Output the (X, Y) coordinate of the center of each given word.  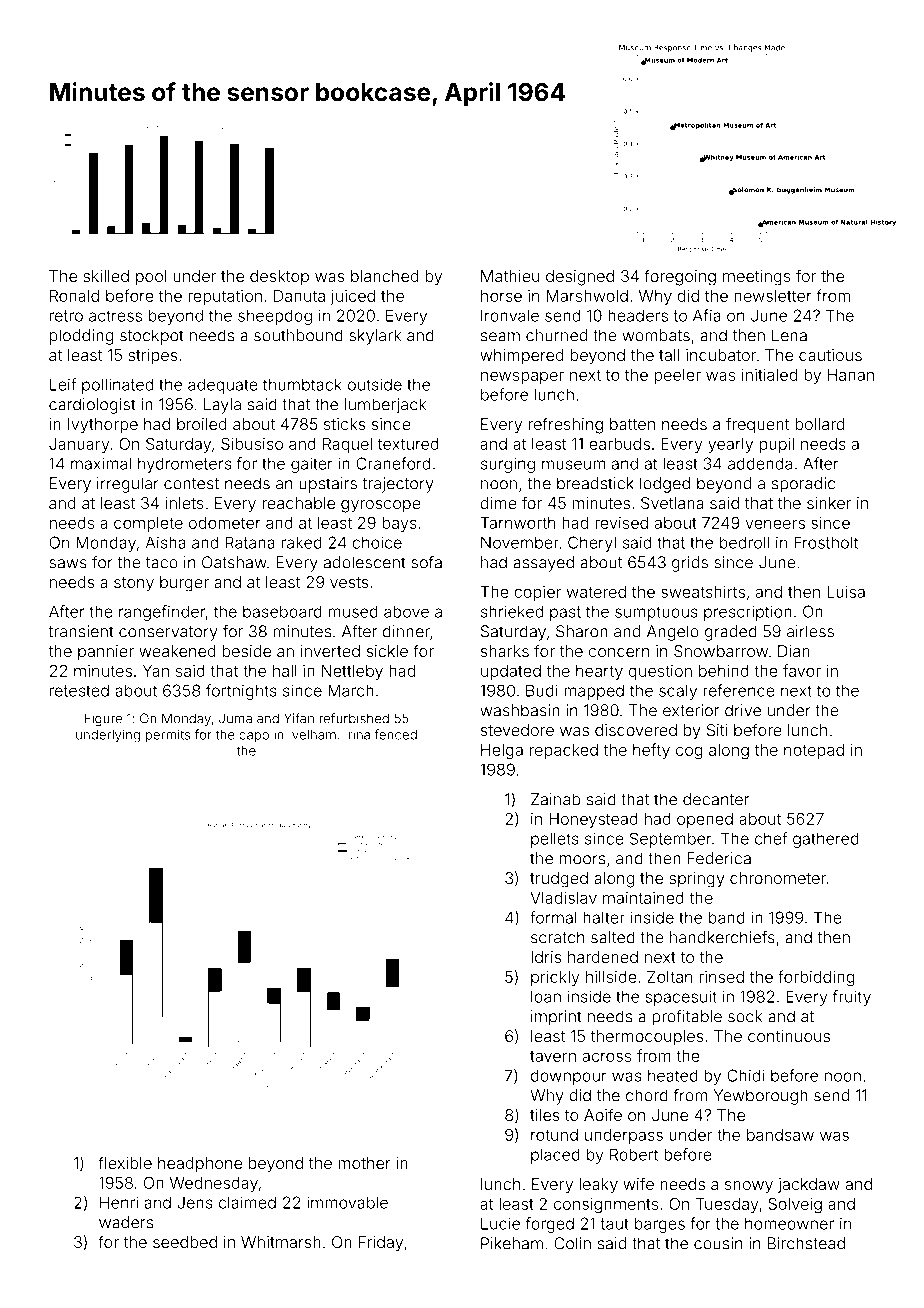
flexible (125, 1162)
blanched (385, 276)
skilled (106, 276)
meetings (757, 278)
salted (613, 937)
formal (553, 917)
